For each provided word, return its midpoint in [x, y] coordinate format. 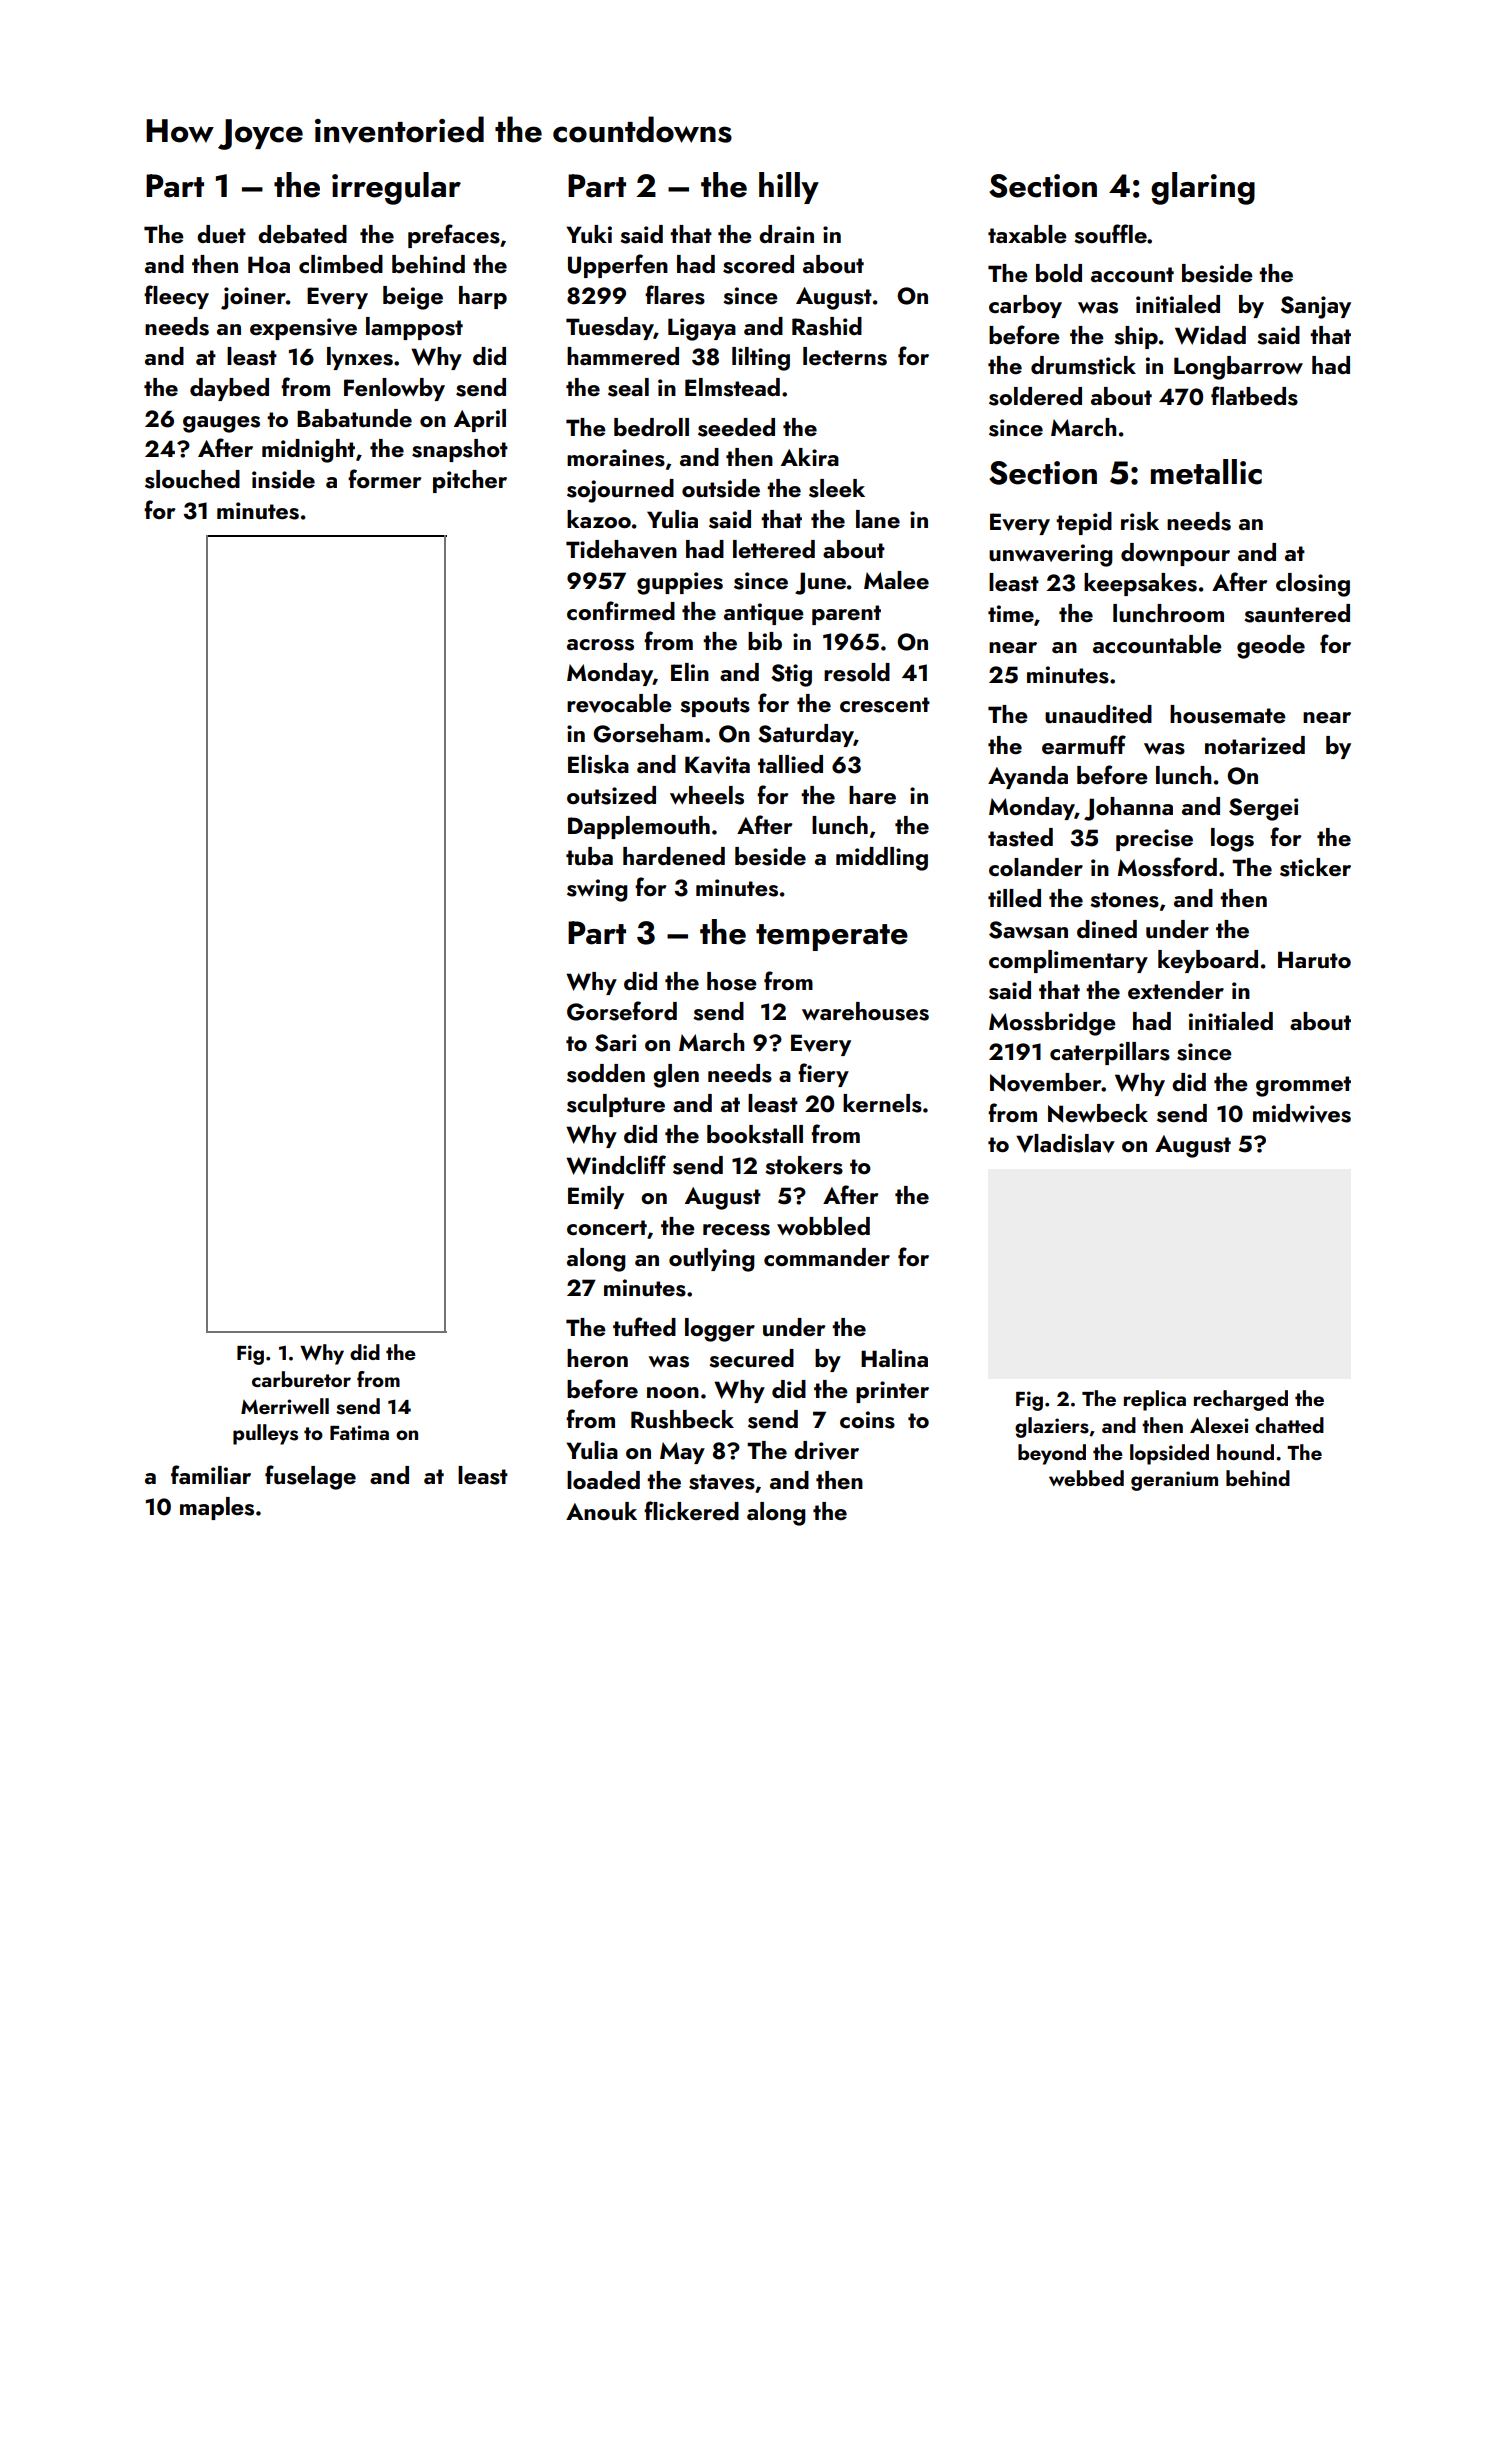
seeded [736, 427]
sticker [1315, 867]
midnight [308, 451]
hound [1245, 1452]
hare [872, 795]
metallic [1206, 472]
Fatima [359, 1432]
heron [597, 1358]
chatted [1289, 1425]
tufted [644, 1327]
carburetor [301, 1379]
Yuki [589, 234]
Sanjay [1316, 307]
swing [597, 890]
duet [221, 234]
